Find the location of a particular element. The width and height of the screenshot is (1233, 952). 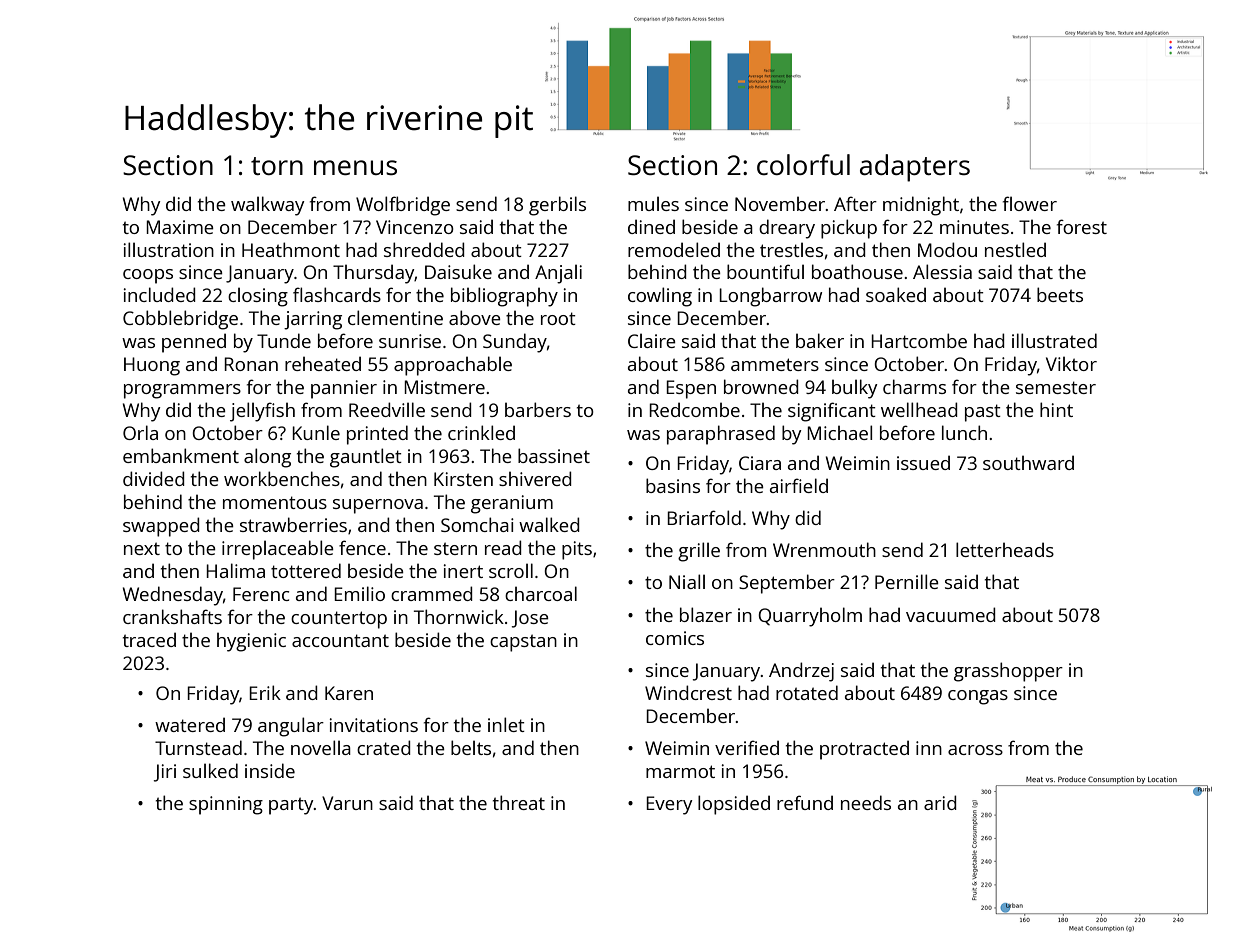

pits is located at coordinates (577, 550).
